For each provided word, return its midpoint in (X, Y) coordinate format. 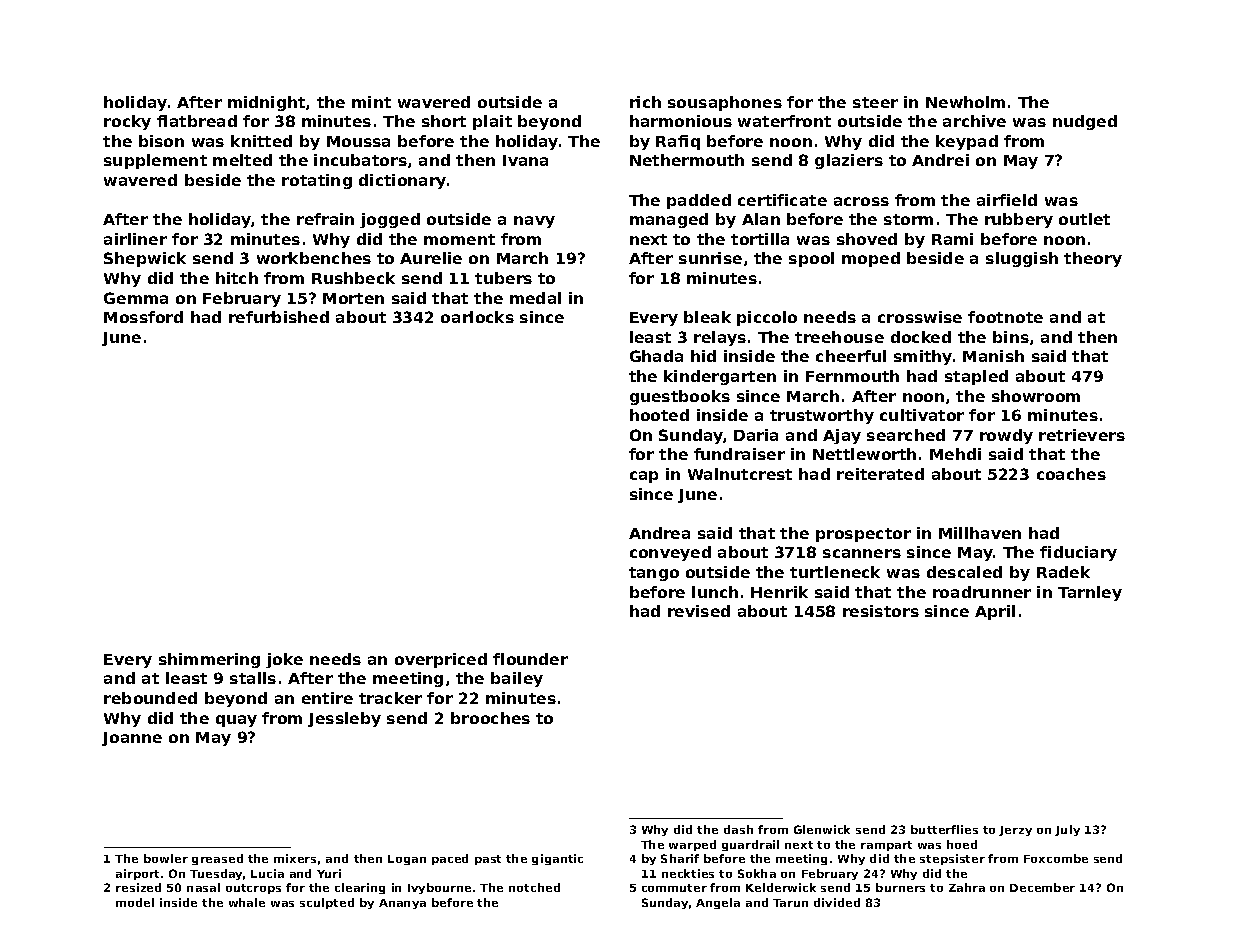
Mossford (143, 317)
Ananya (402, 904)
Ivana (525, 160)
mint (371, 102)
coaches (1071, 474)
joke (284, 660)
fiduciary (1078, 553)
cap (644, 477)
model (135, 902)
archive (974, 121)
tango (654, 574)
